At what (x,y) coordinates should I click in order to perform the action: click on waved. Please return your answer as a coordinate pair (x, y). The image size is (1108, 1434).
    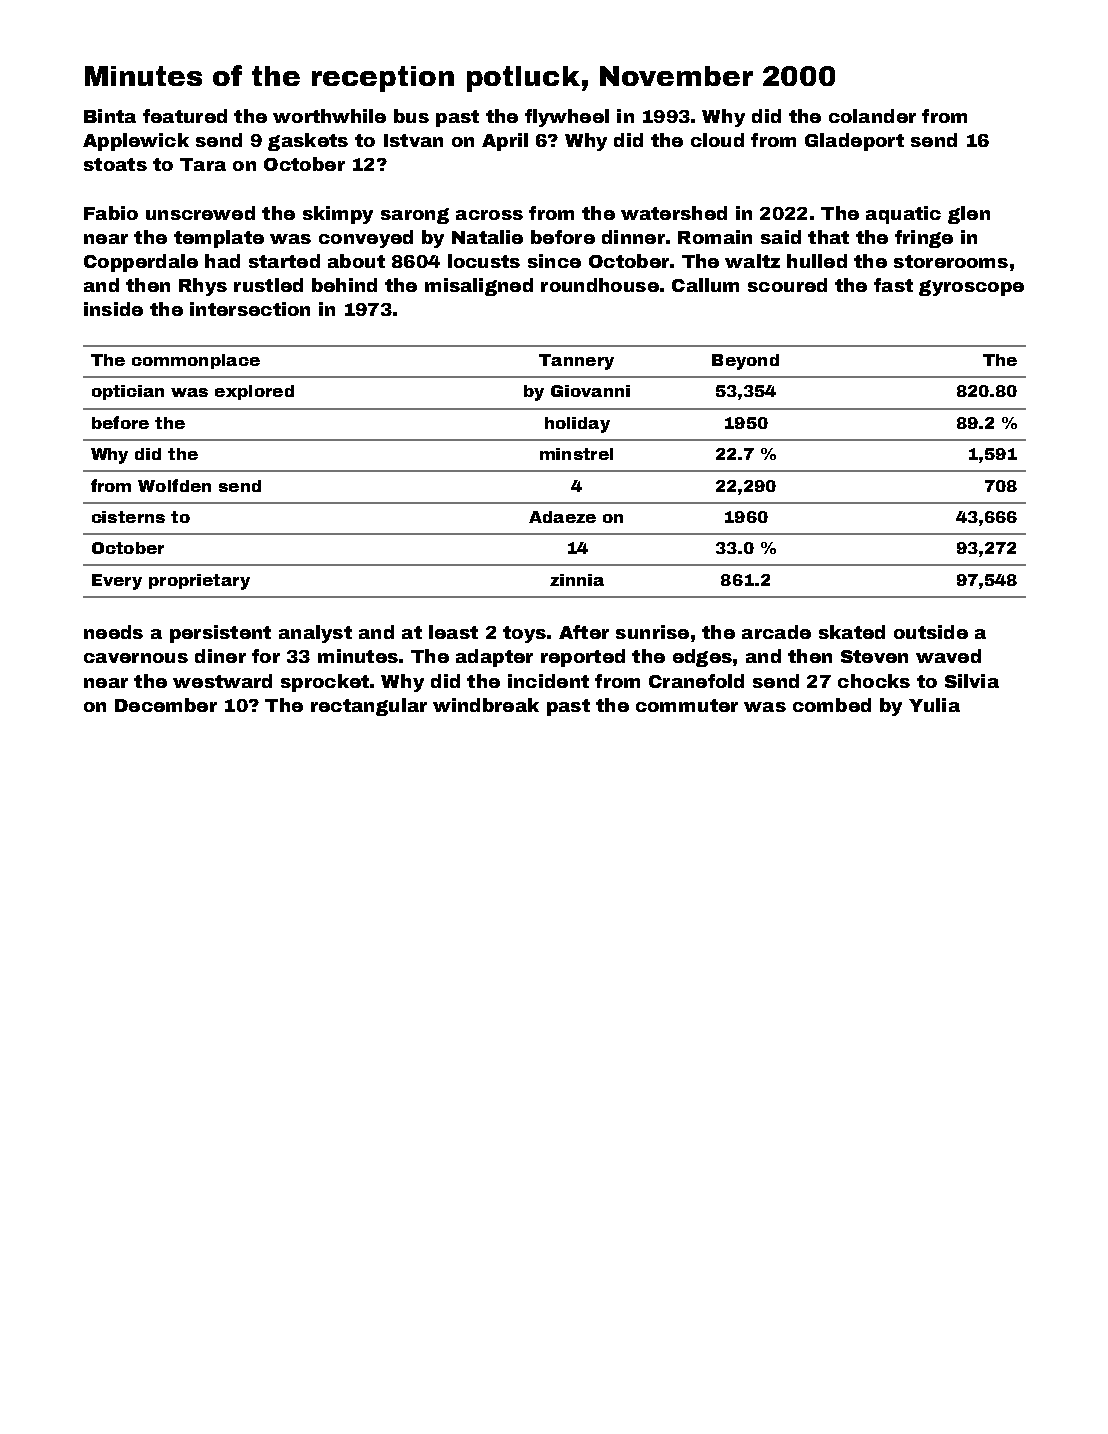
    Looking at the image, I should click on (948, 656).
